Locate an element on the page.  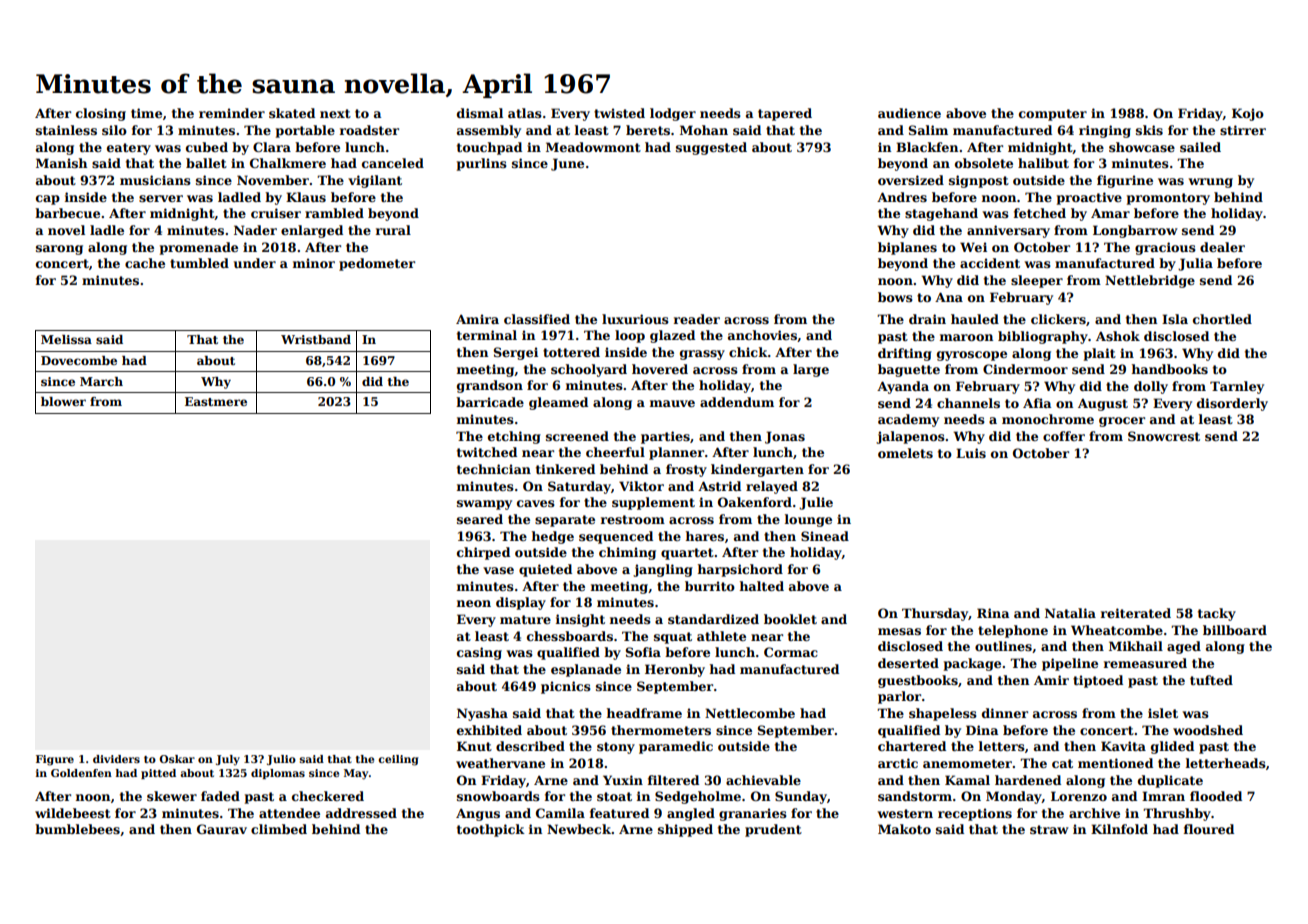
jangling is located at coordinates (663, 570).
